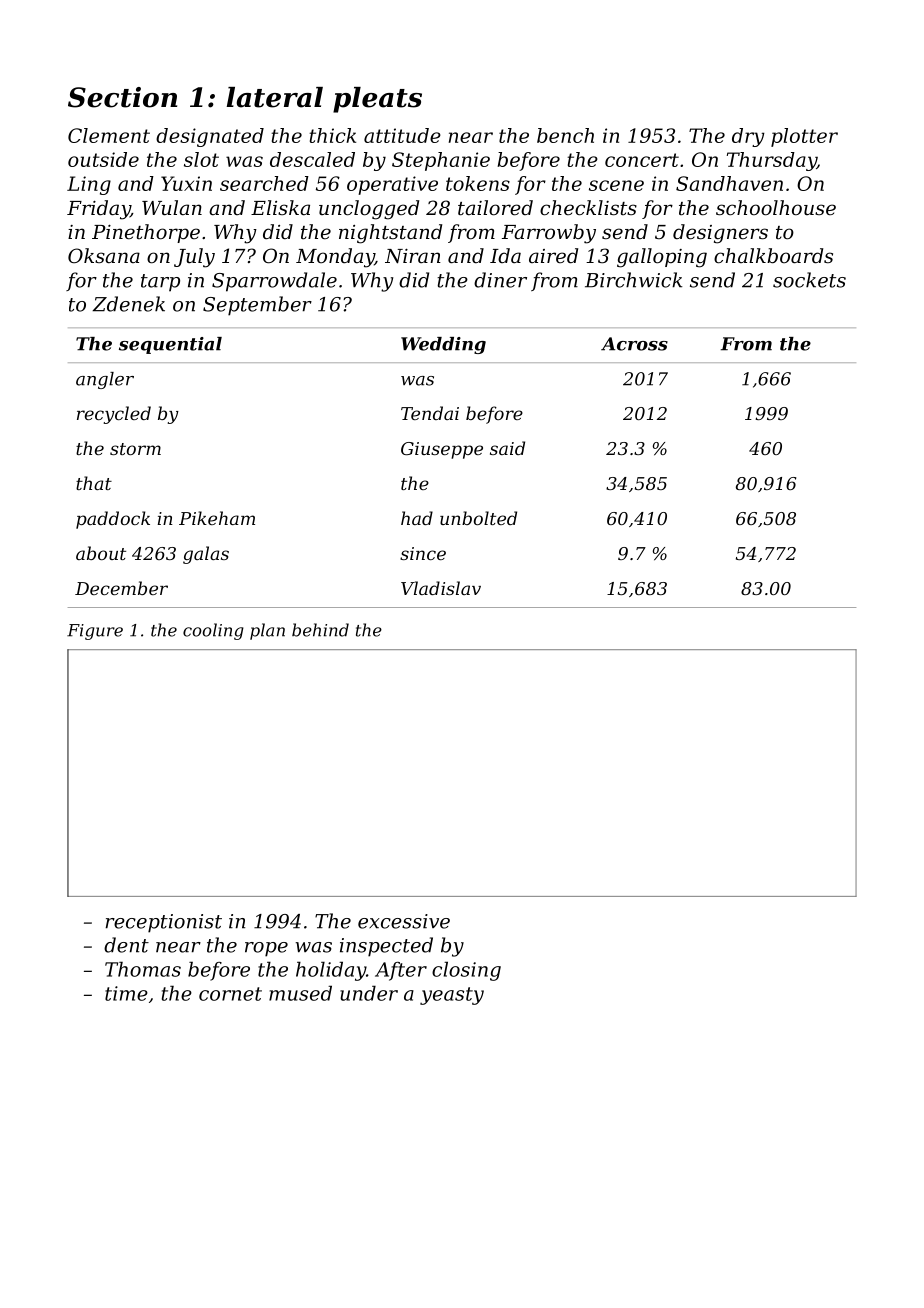 This document has height=1308, width=924. Describe the element at coordinates (478, 518) in the document. I see `unbolted` at that location.
